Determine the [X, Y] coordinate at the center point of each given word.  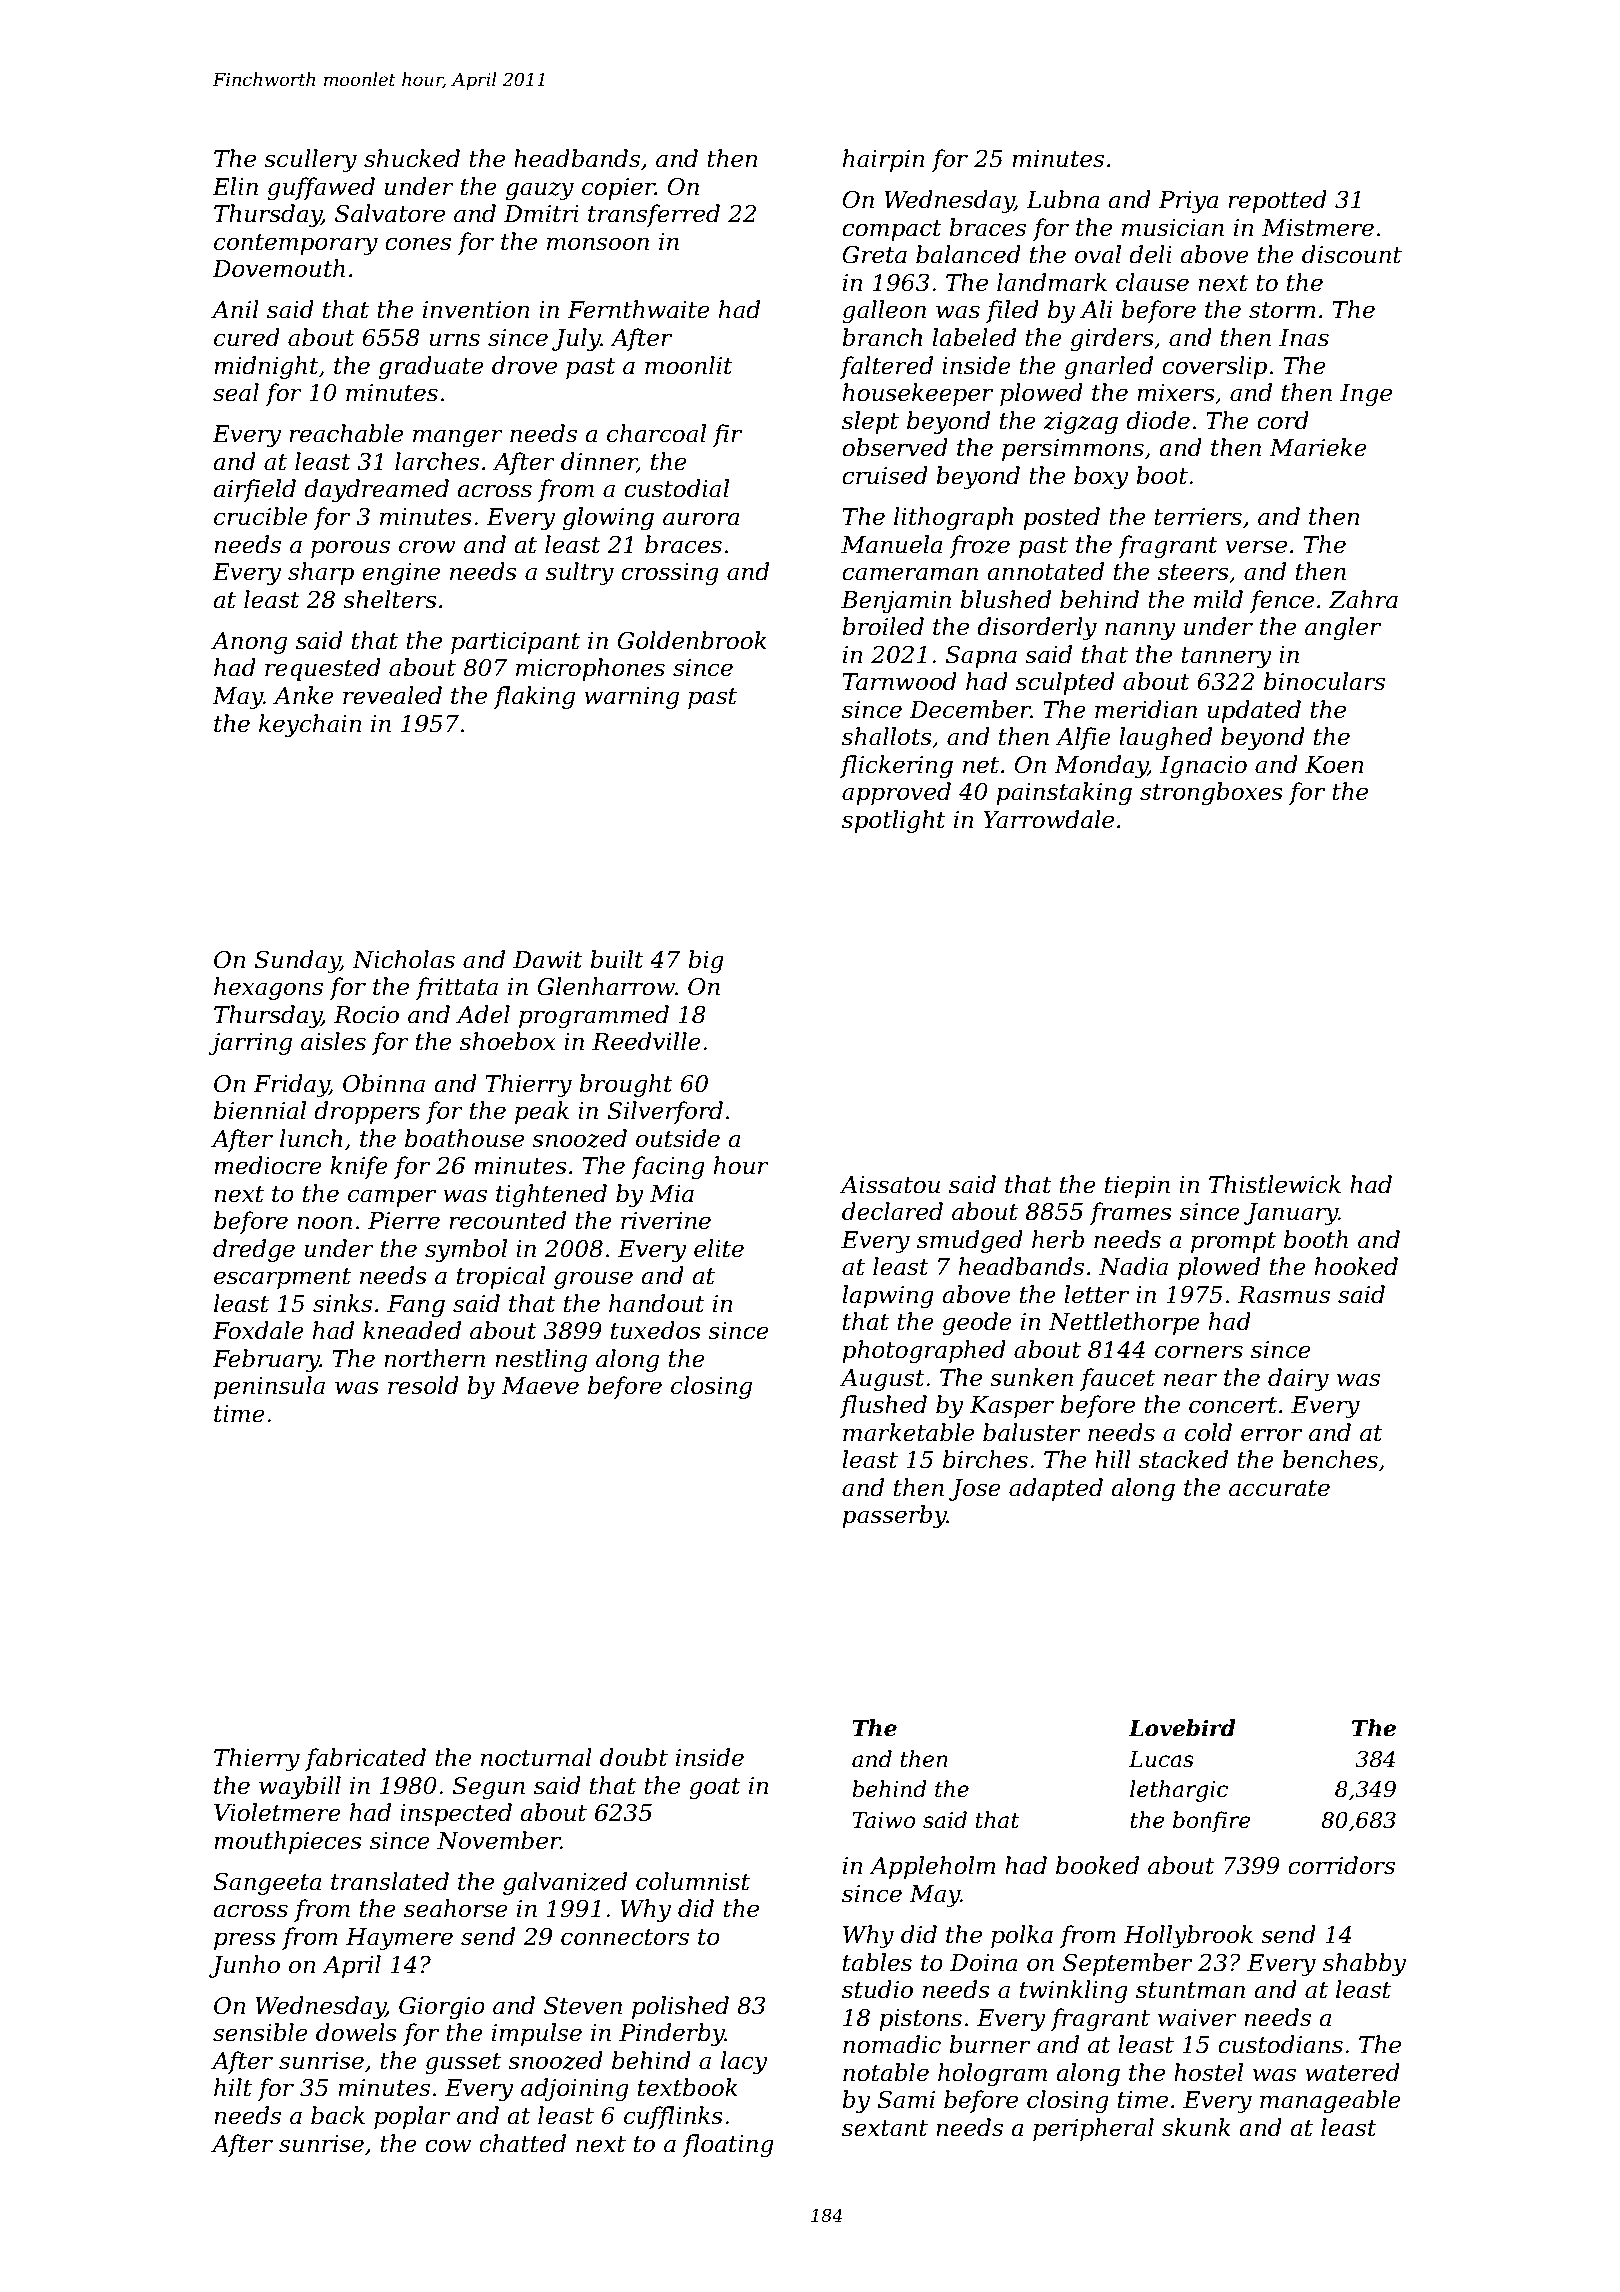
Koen [1334, 765]
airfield [254, 490]
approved [896, 793]
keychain [310, 725]
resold [423, 1385]
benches [1330, 1459]
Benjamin [896, 602]
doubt [634, 1757]
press [245, 1941]
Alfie [1083, 738]
